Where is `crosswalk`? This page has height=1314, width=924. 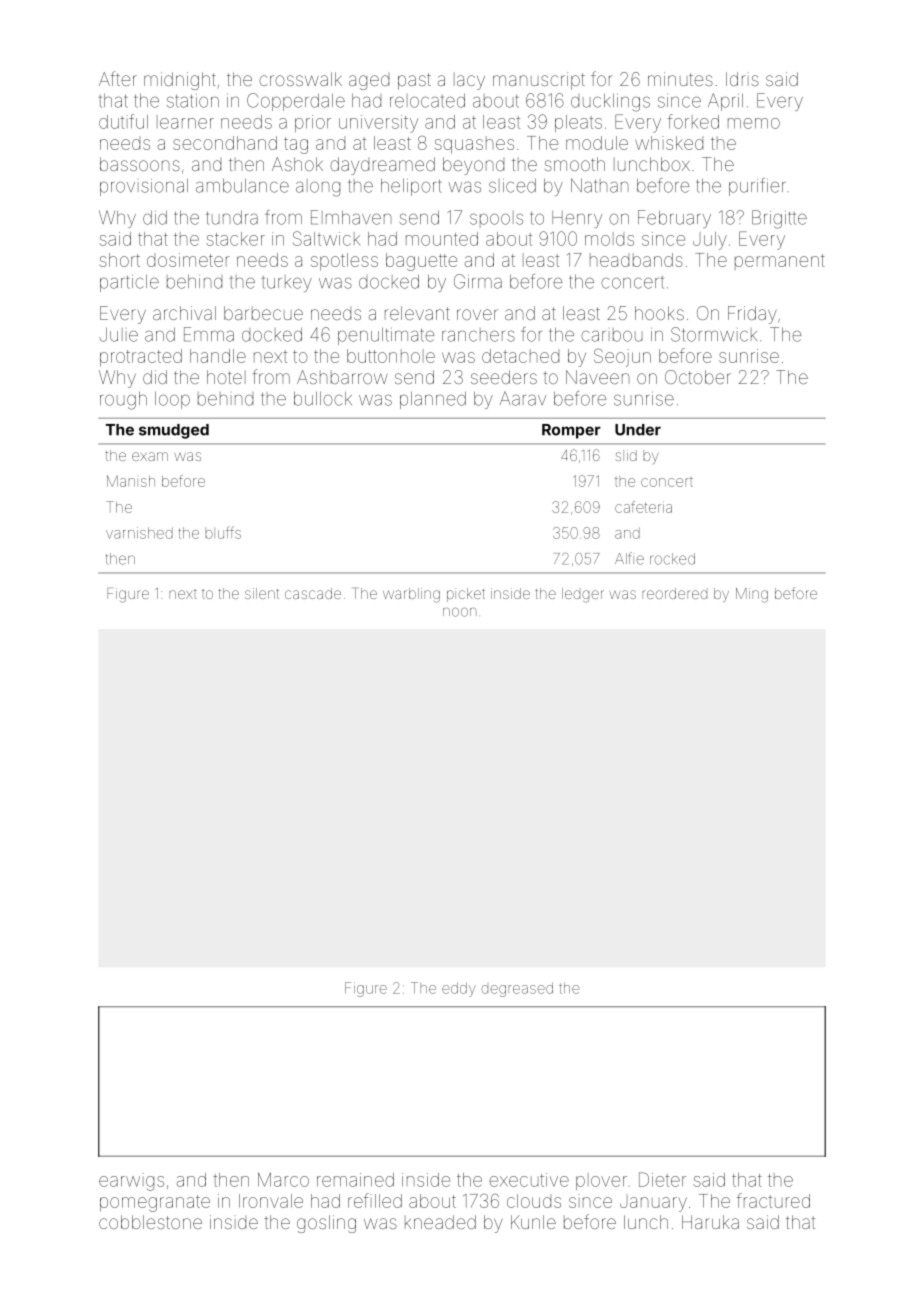
crosswalk is located at coordinates (300, 79).
